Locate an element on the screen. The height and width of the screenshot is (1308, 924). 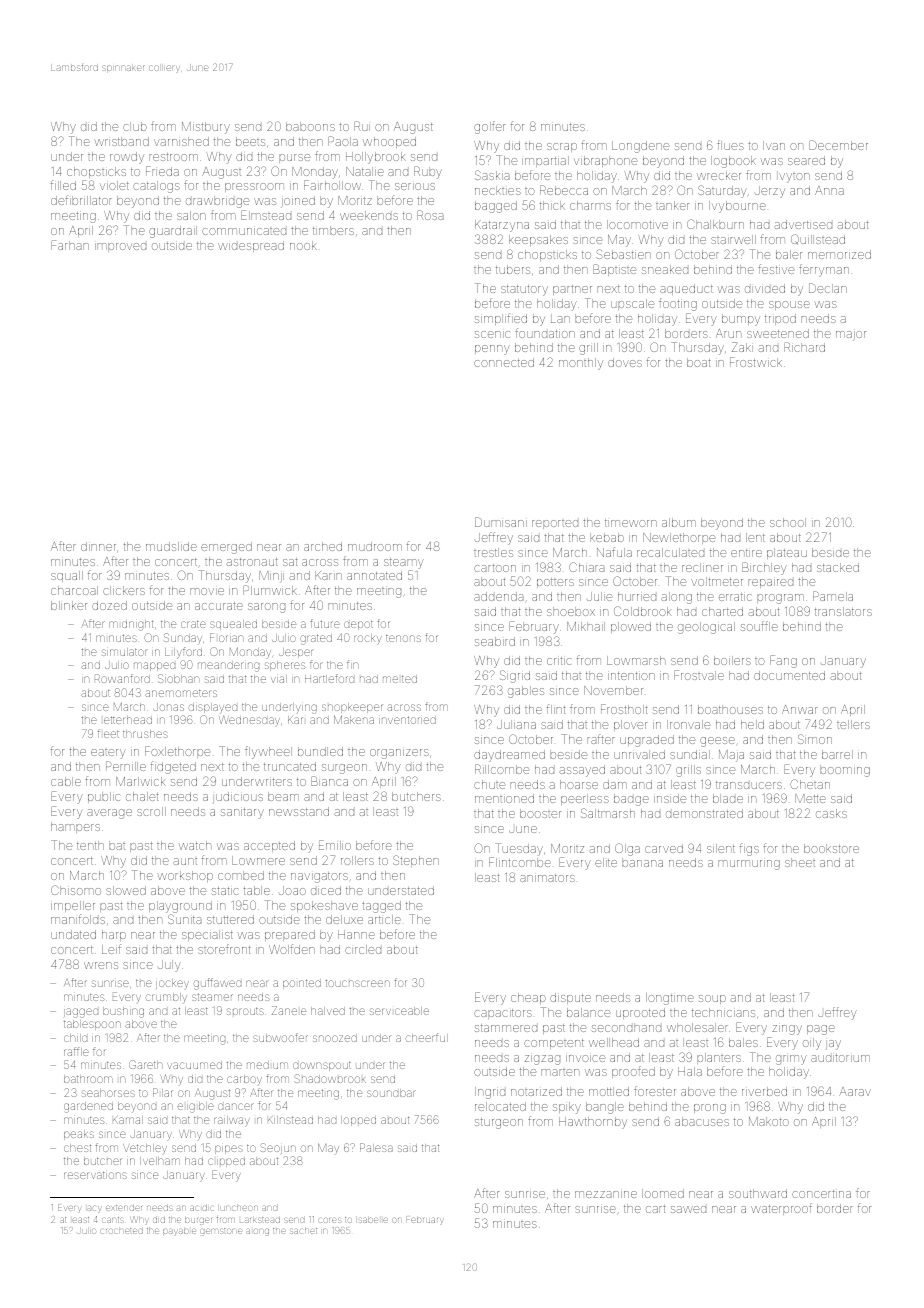
club is located at coordinates (135, 126).
